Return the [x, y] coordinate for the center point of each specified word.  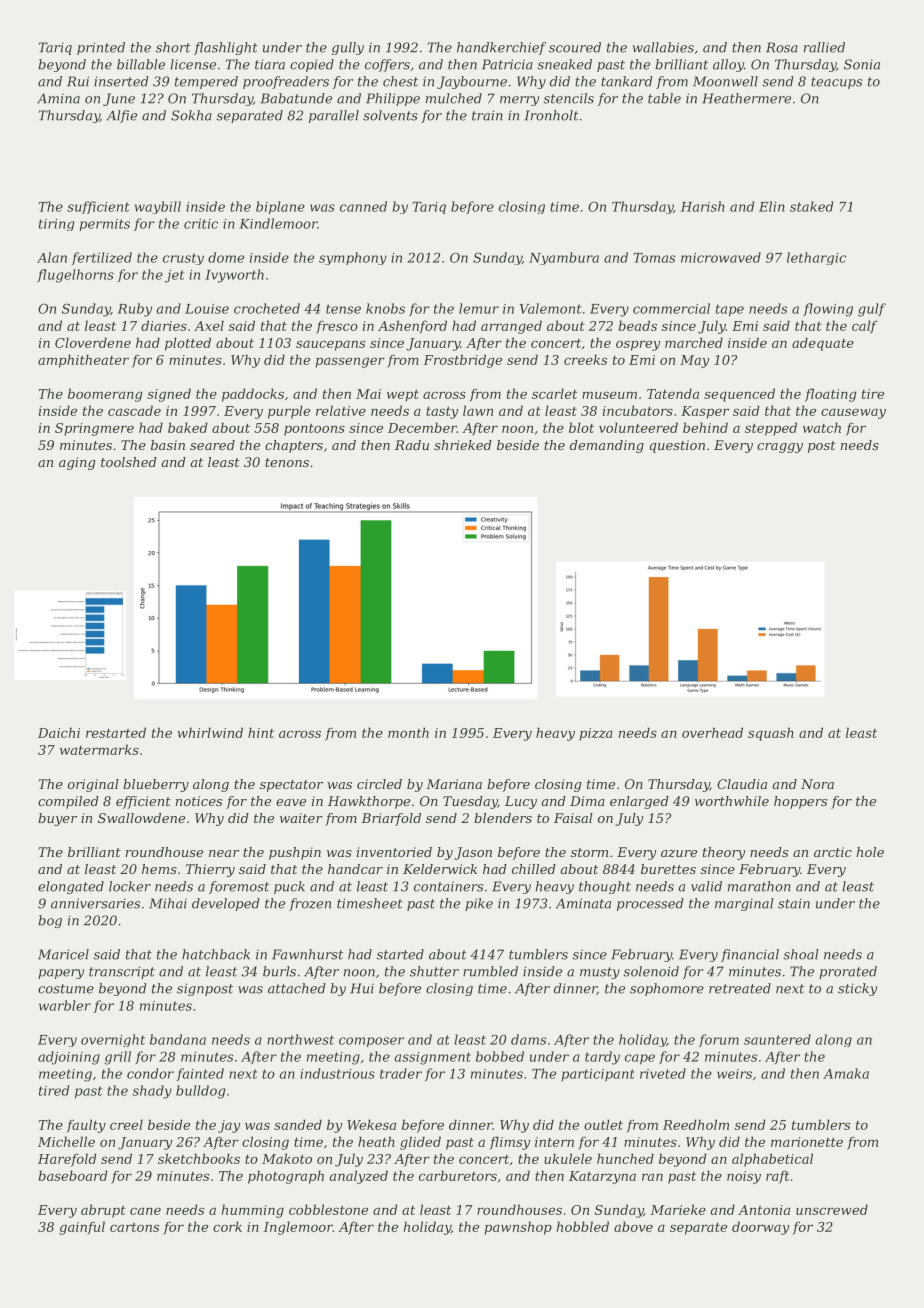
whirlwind [210, 732]
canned [363, 206]
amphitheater [83, 361]
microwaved [721, 257]
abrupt [103, 1211]
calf [865, 327]
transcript [122, 972]
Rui [78, 81]
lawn [478, 410]
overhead [712, 732]
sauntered [777, 1039]
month [408, 732]
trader [401, 1073]
